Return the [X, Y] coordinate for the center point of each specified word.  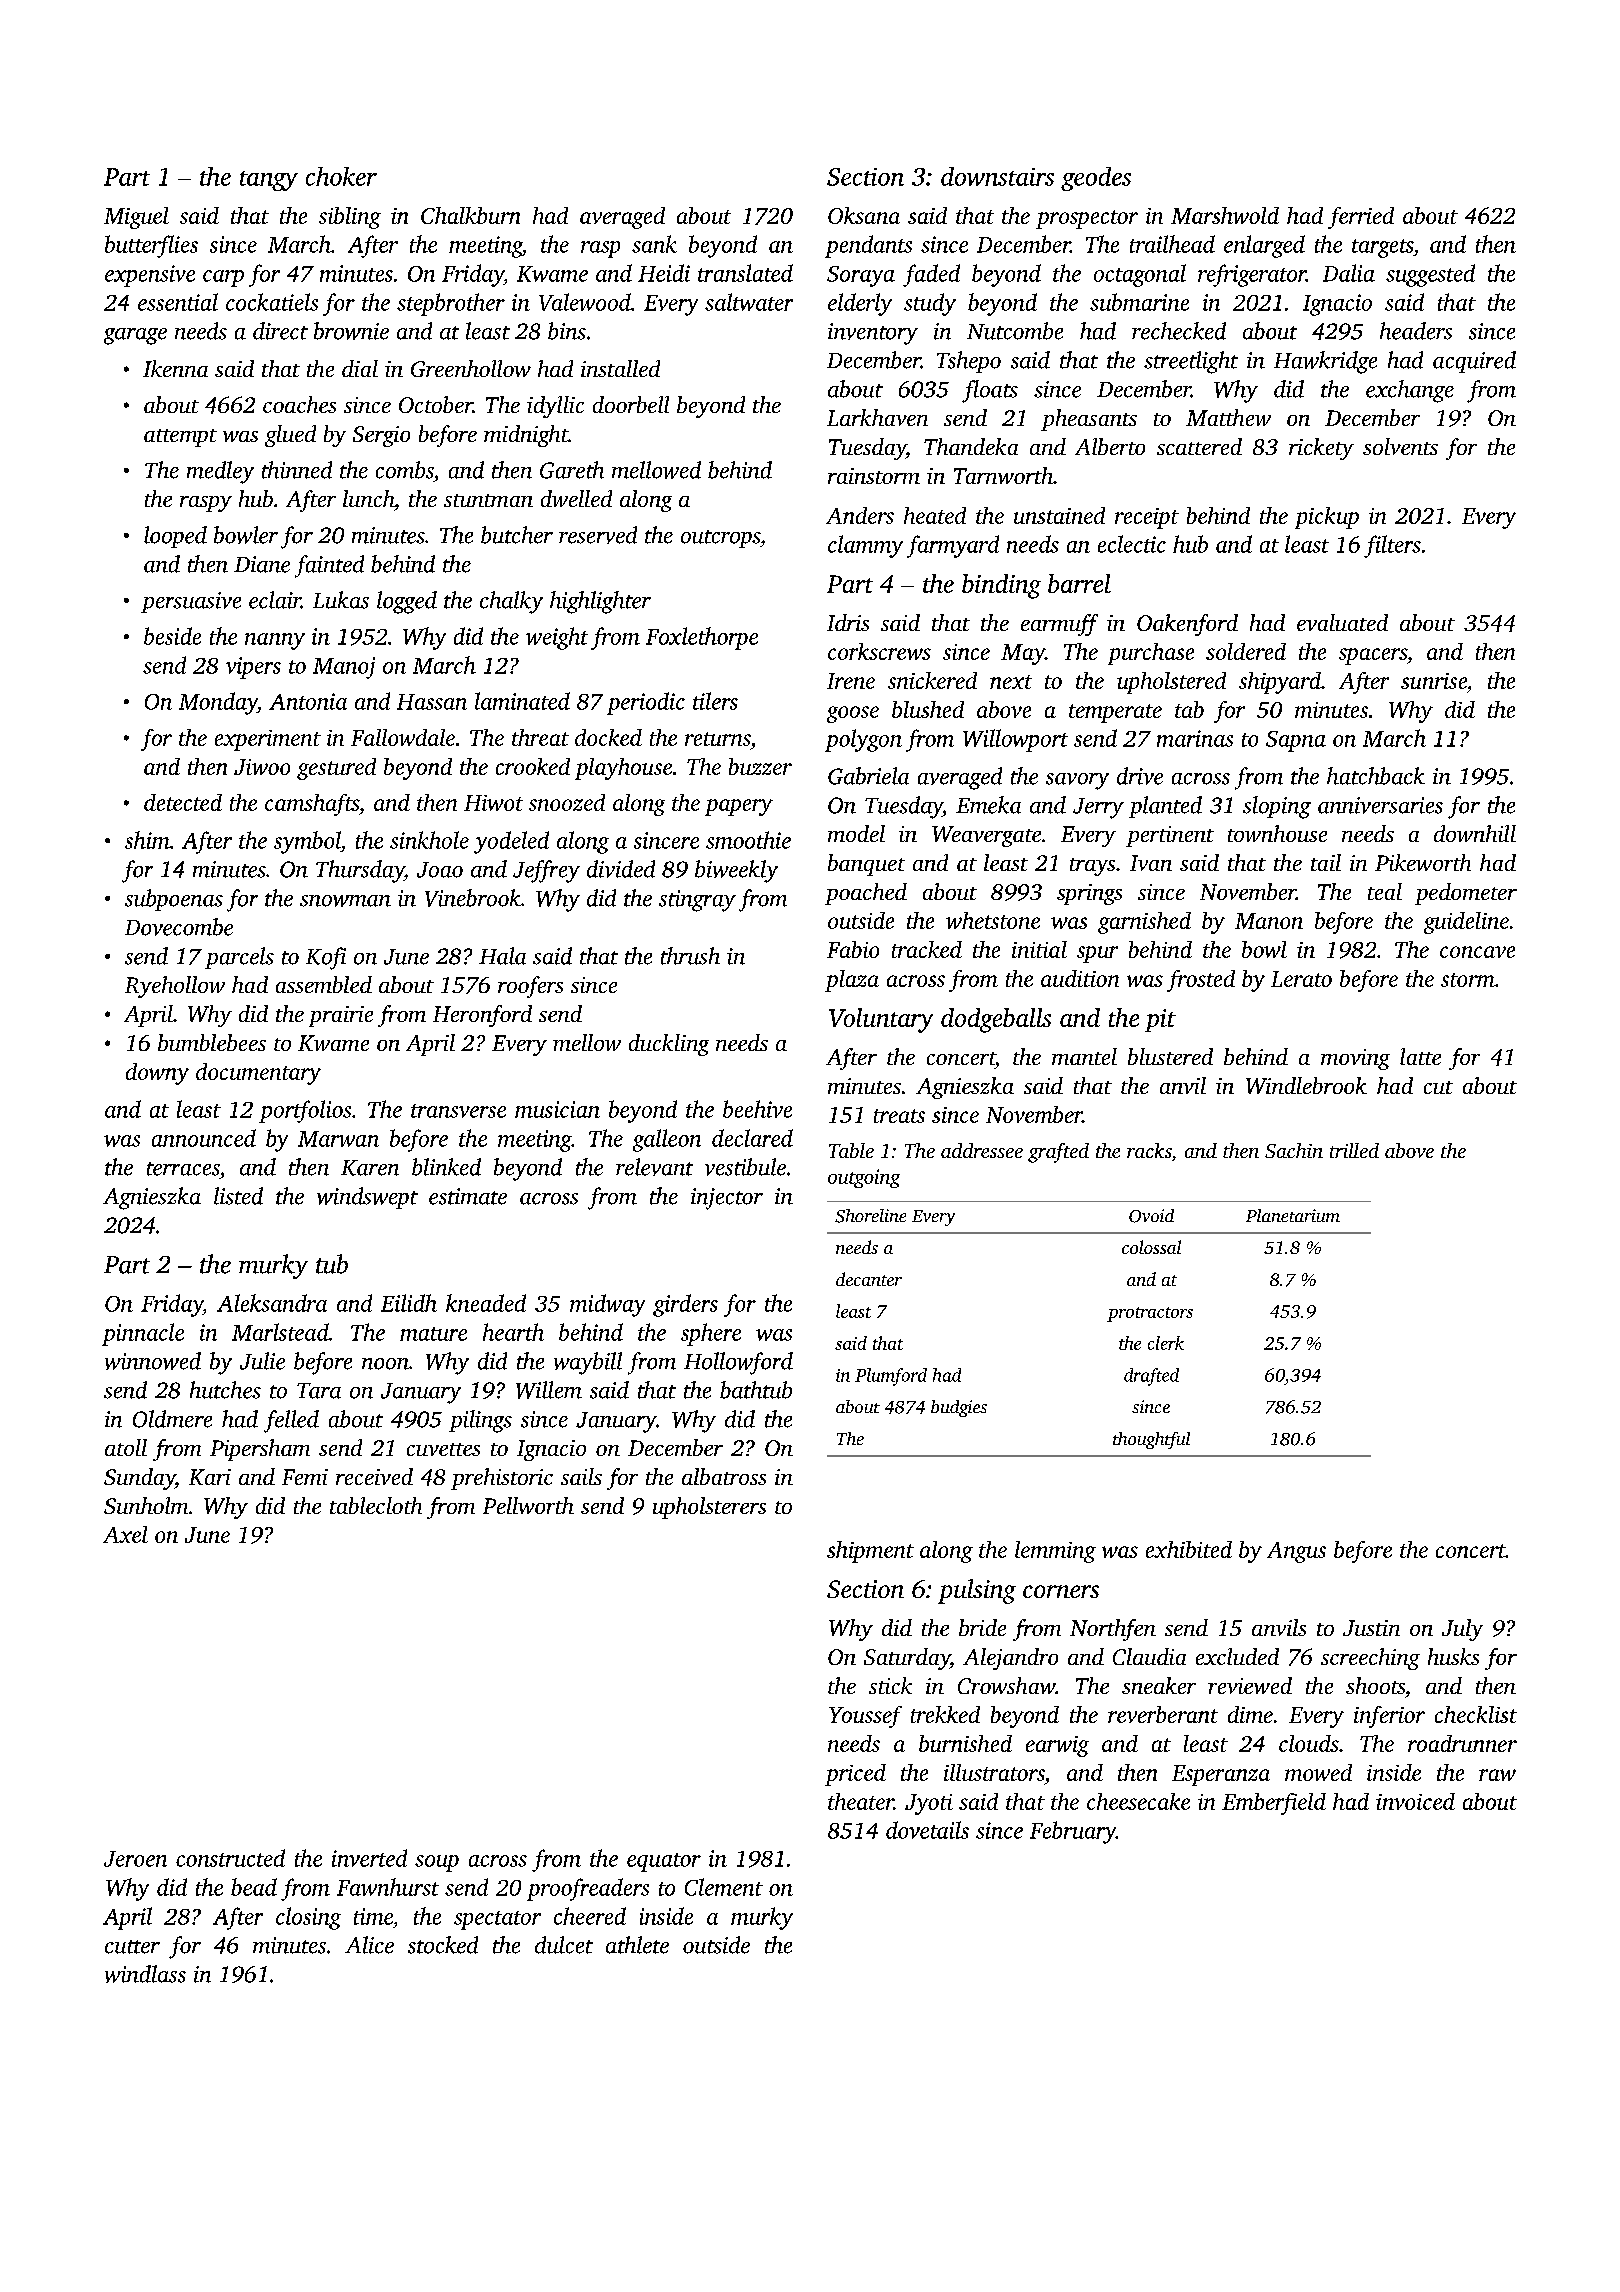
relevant [654, 1167]
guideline [1466, 923]
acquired [1474, 362]
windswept [367, 1198]
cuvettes [443, 1449]
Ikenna [175, 368]
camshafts [312, 805]
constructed [230, 1858]
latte [1420, 1056]
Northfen [1113, 1630]
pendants [868, 246]
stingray [697, 901]
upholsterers [709, 1508]
